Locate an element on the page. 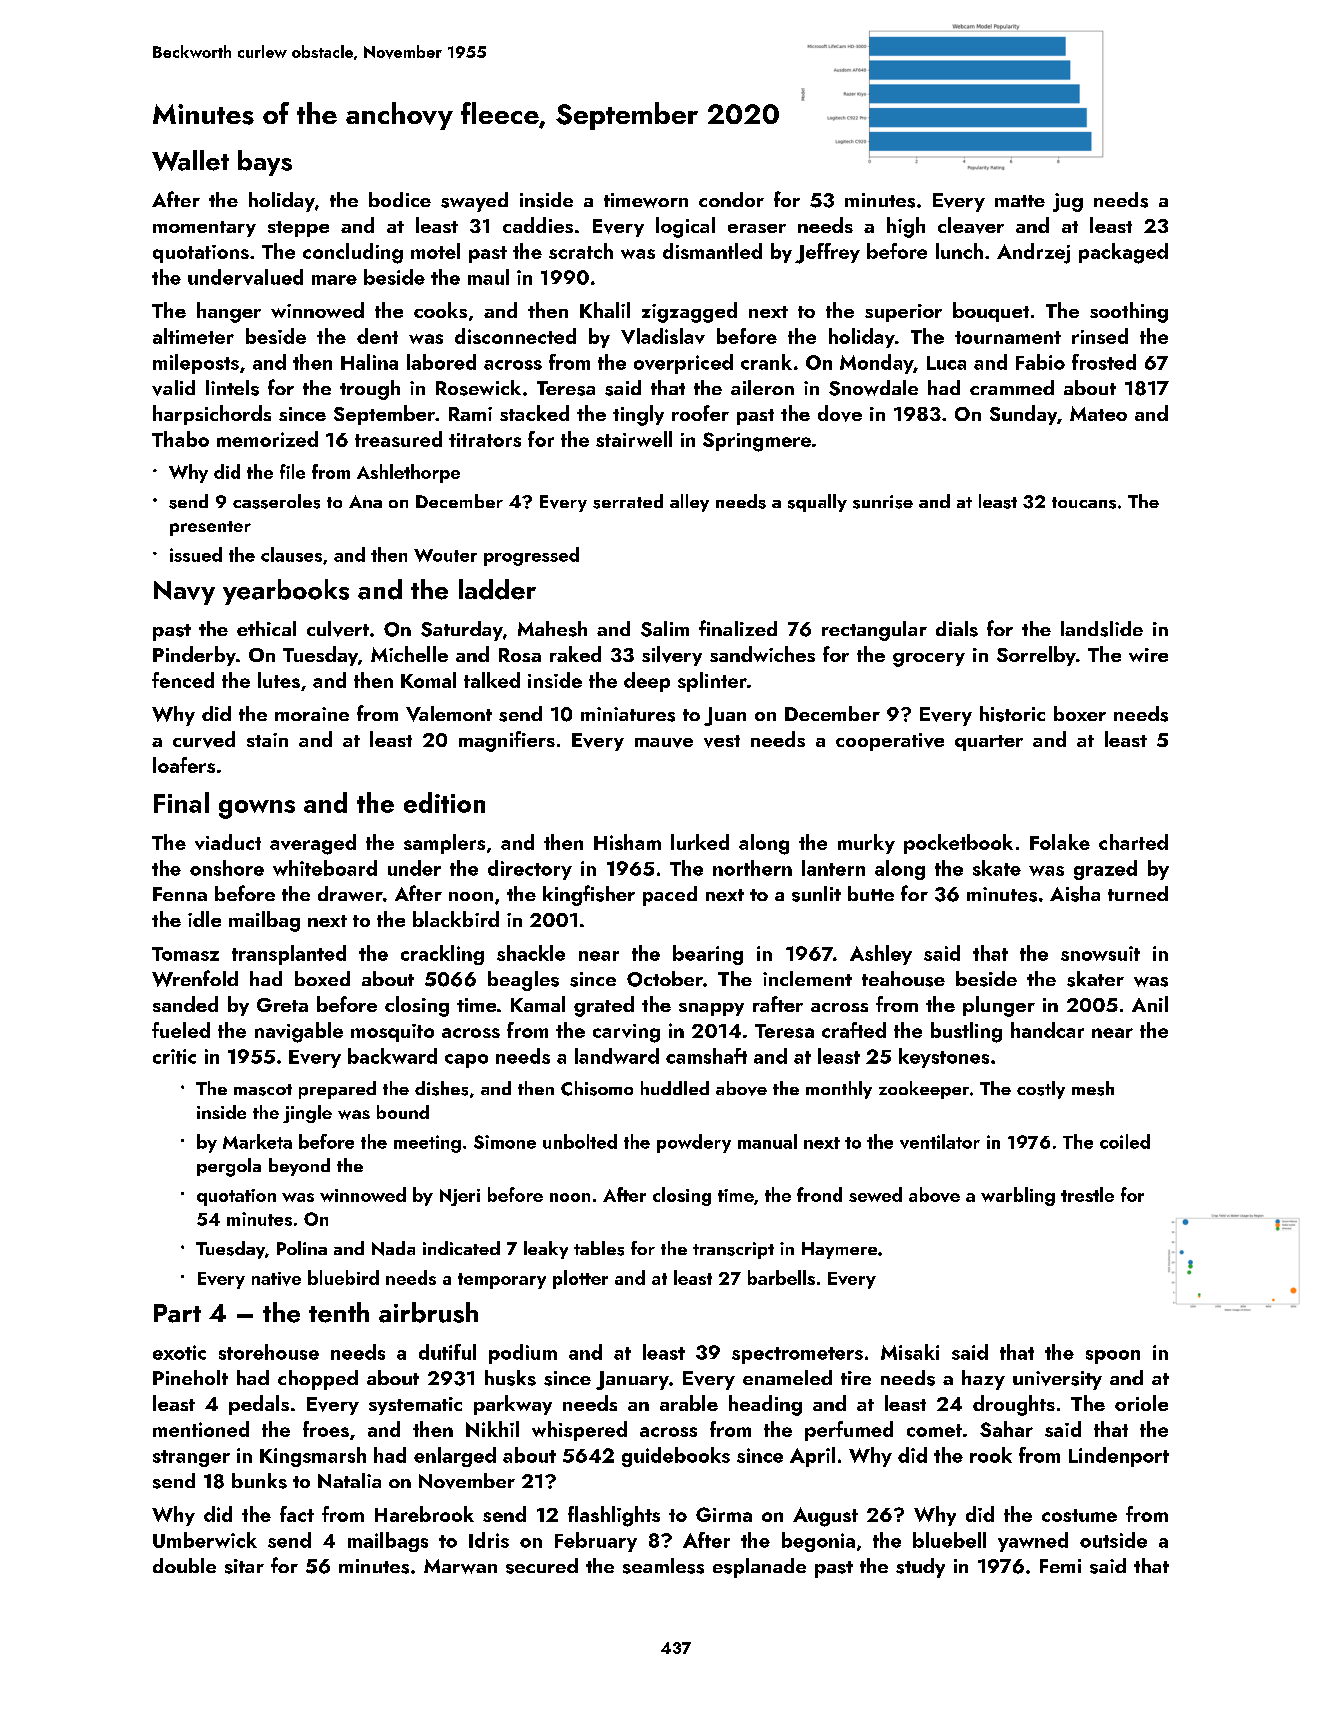  bustling is located at coordinates (966, 1032).
